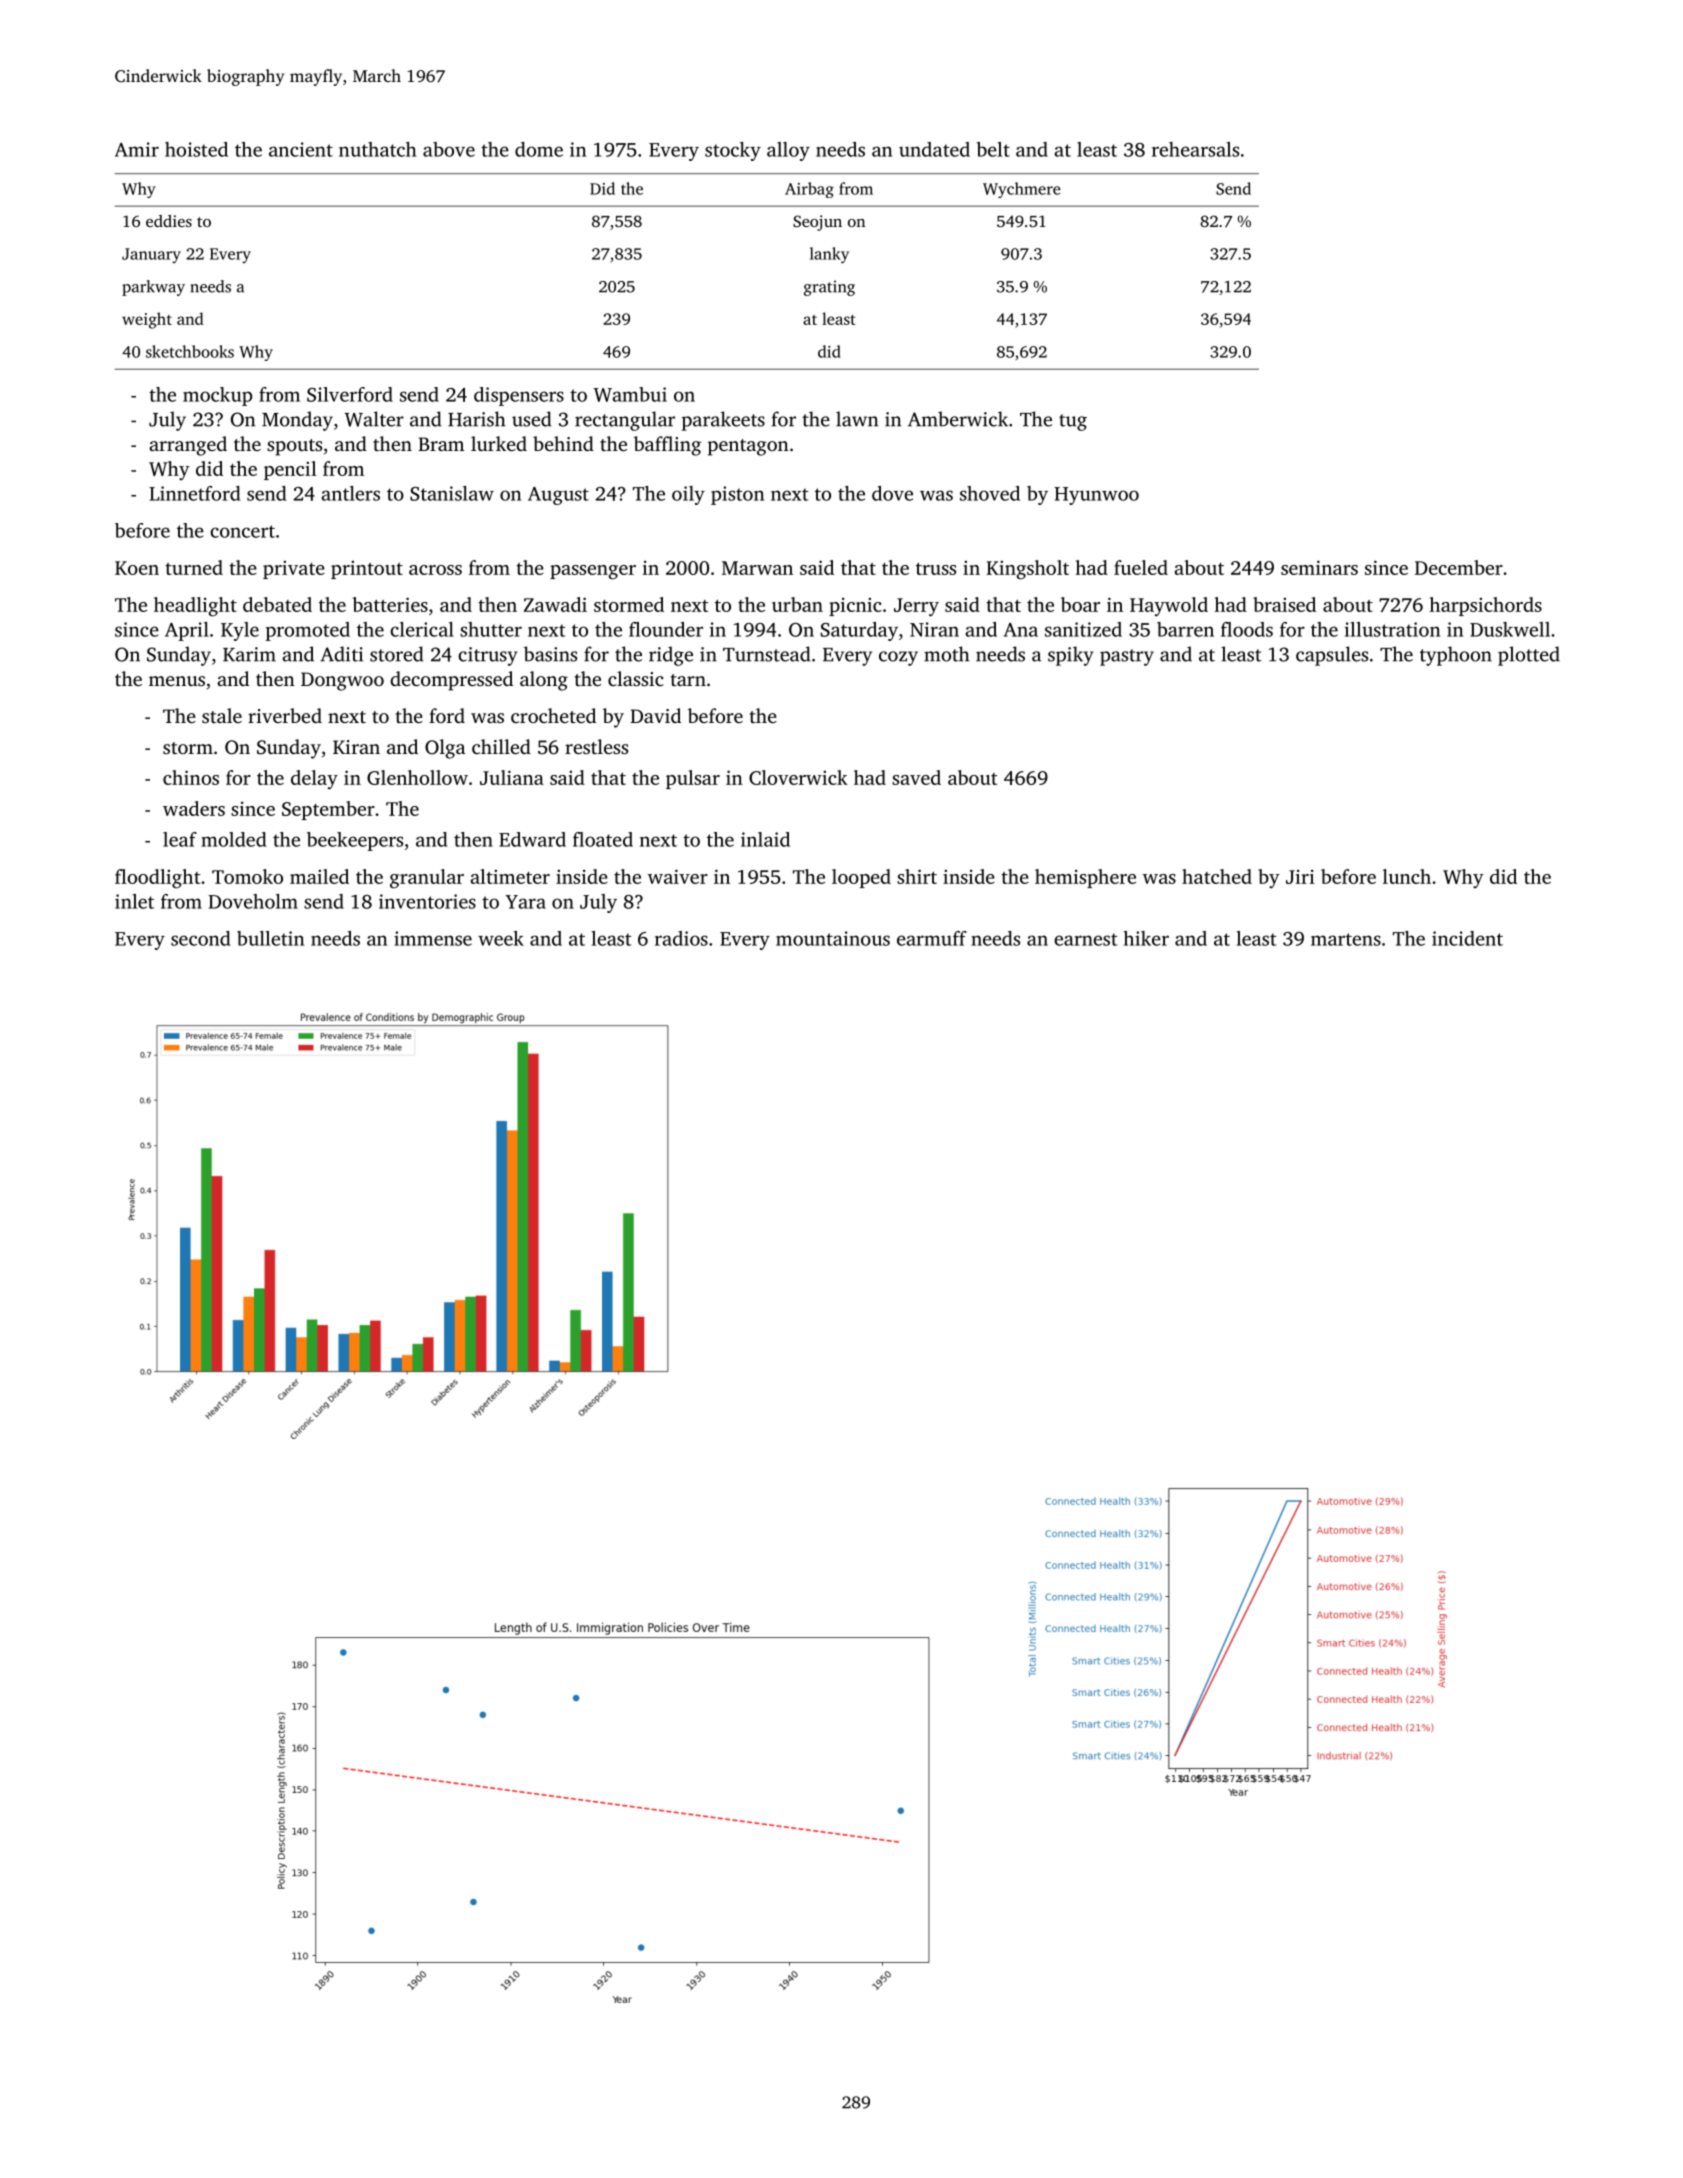 The image size is (1683, 2178). Describe the element at coordinates (301, 149) in the image. I see `ancient` at that location.
